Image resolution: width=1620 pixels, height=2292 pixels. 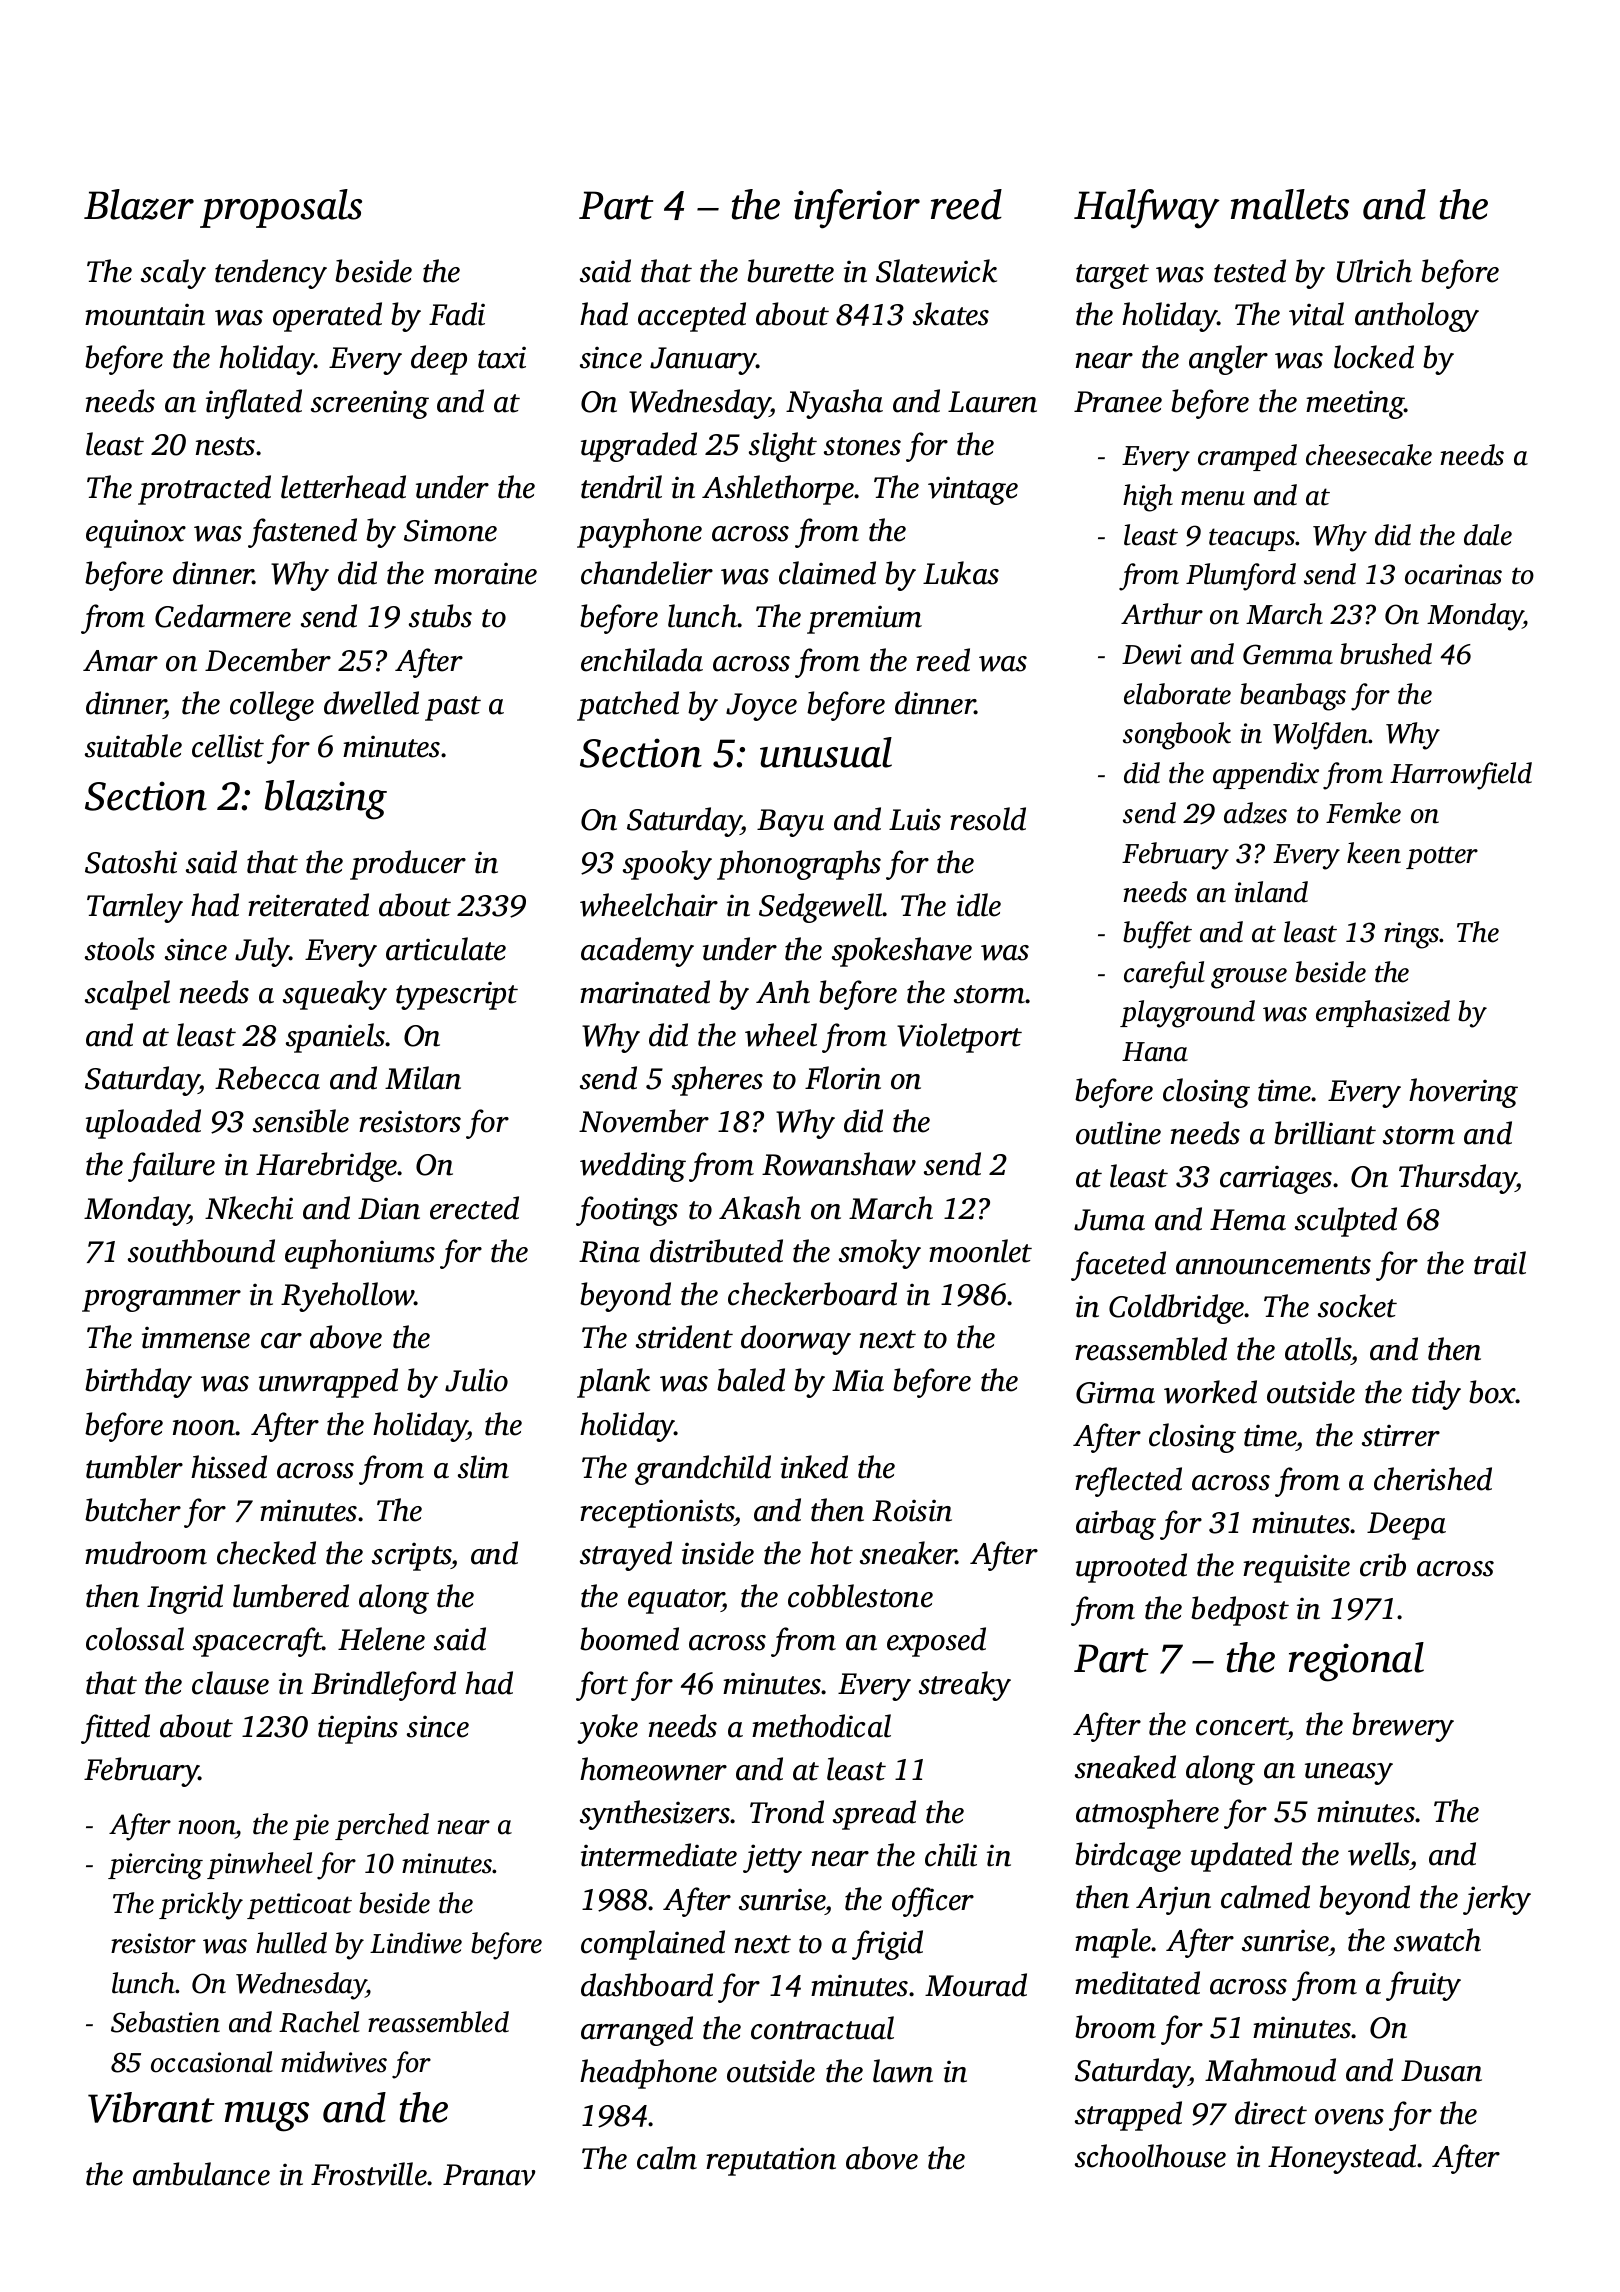 What do you see at coordinates (1321, 736) in the page?
I see `Wolfden` at bounding box center [1321, 736].
